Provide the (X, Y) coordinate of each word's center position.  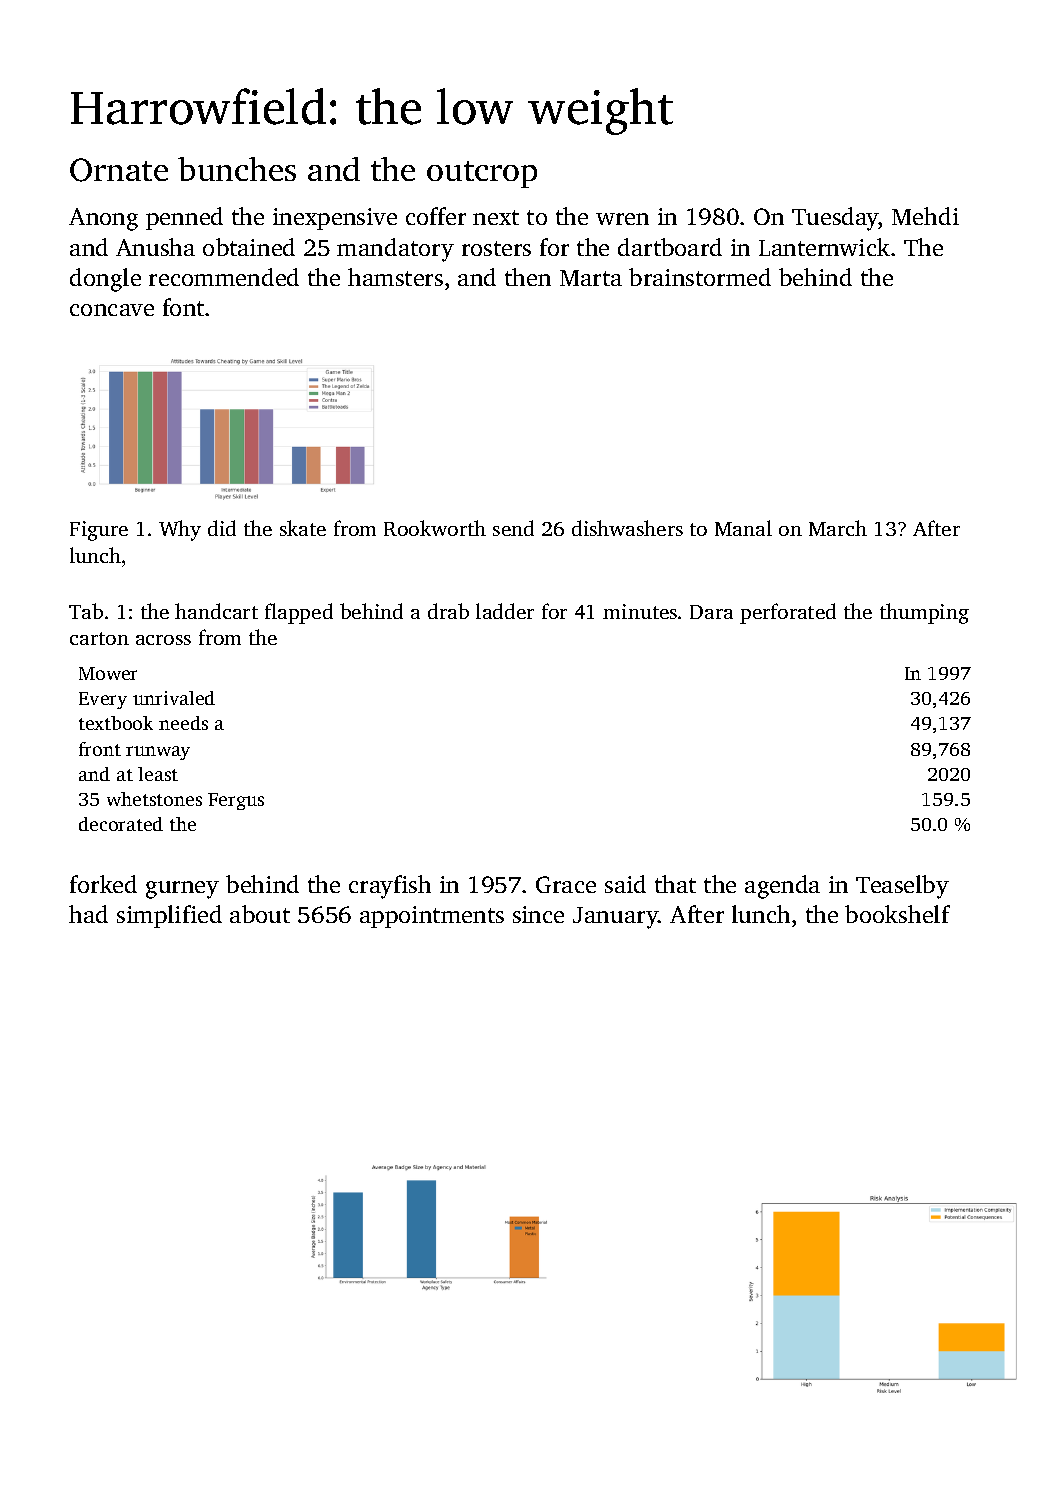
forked (103, 884)
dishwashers (627, 528)
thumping (924, 613)
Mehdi (925, 216)
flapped (299, 613)
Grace (566, 884)
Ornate (119, 170)
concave (112, 310)
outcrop (482, 174)
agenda (782, 887)
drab (448, 611)
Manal (743, 528)
